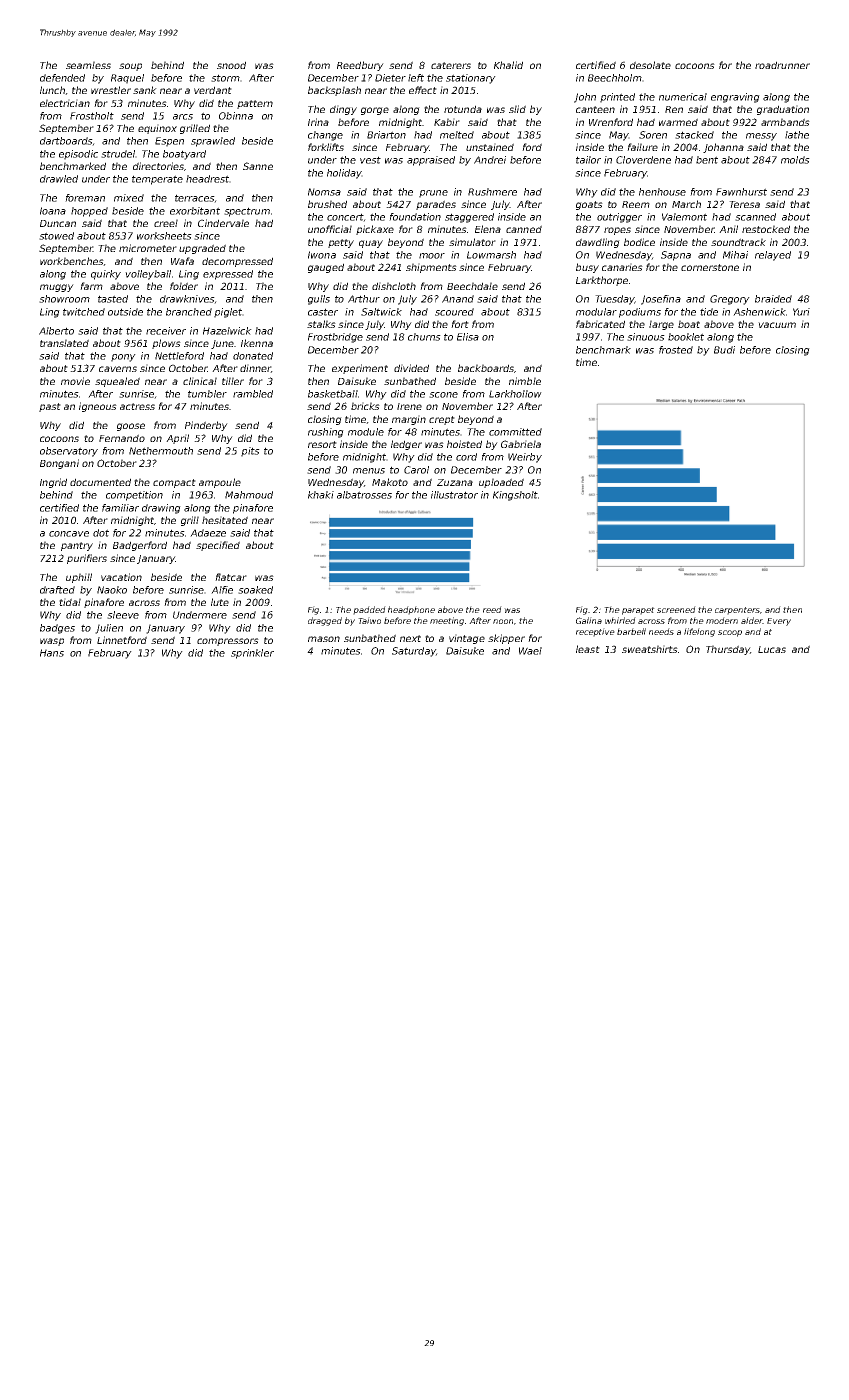 This image has height=1400, width=849. I want to click on carpenters, so click(737, 611).
